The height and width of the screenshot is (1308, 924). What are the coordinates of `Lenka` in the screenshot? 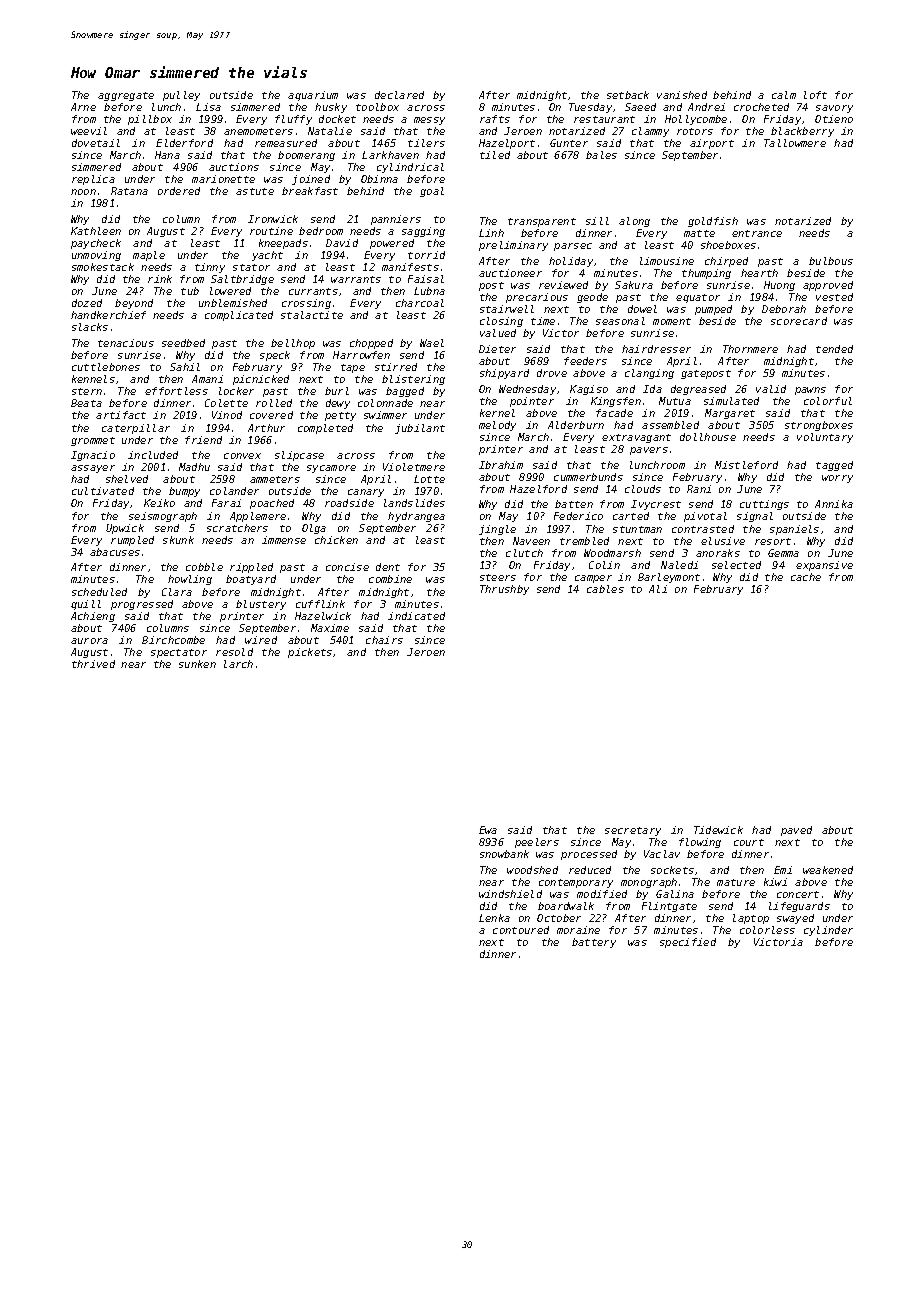 It's located at (494, 918).
